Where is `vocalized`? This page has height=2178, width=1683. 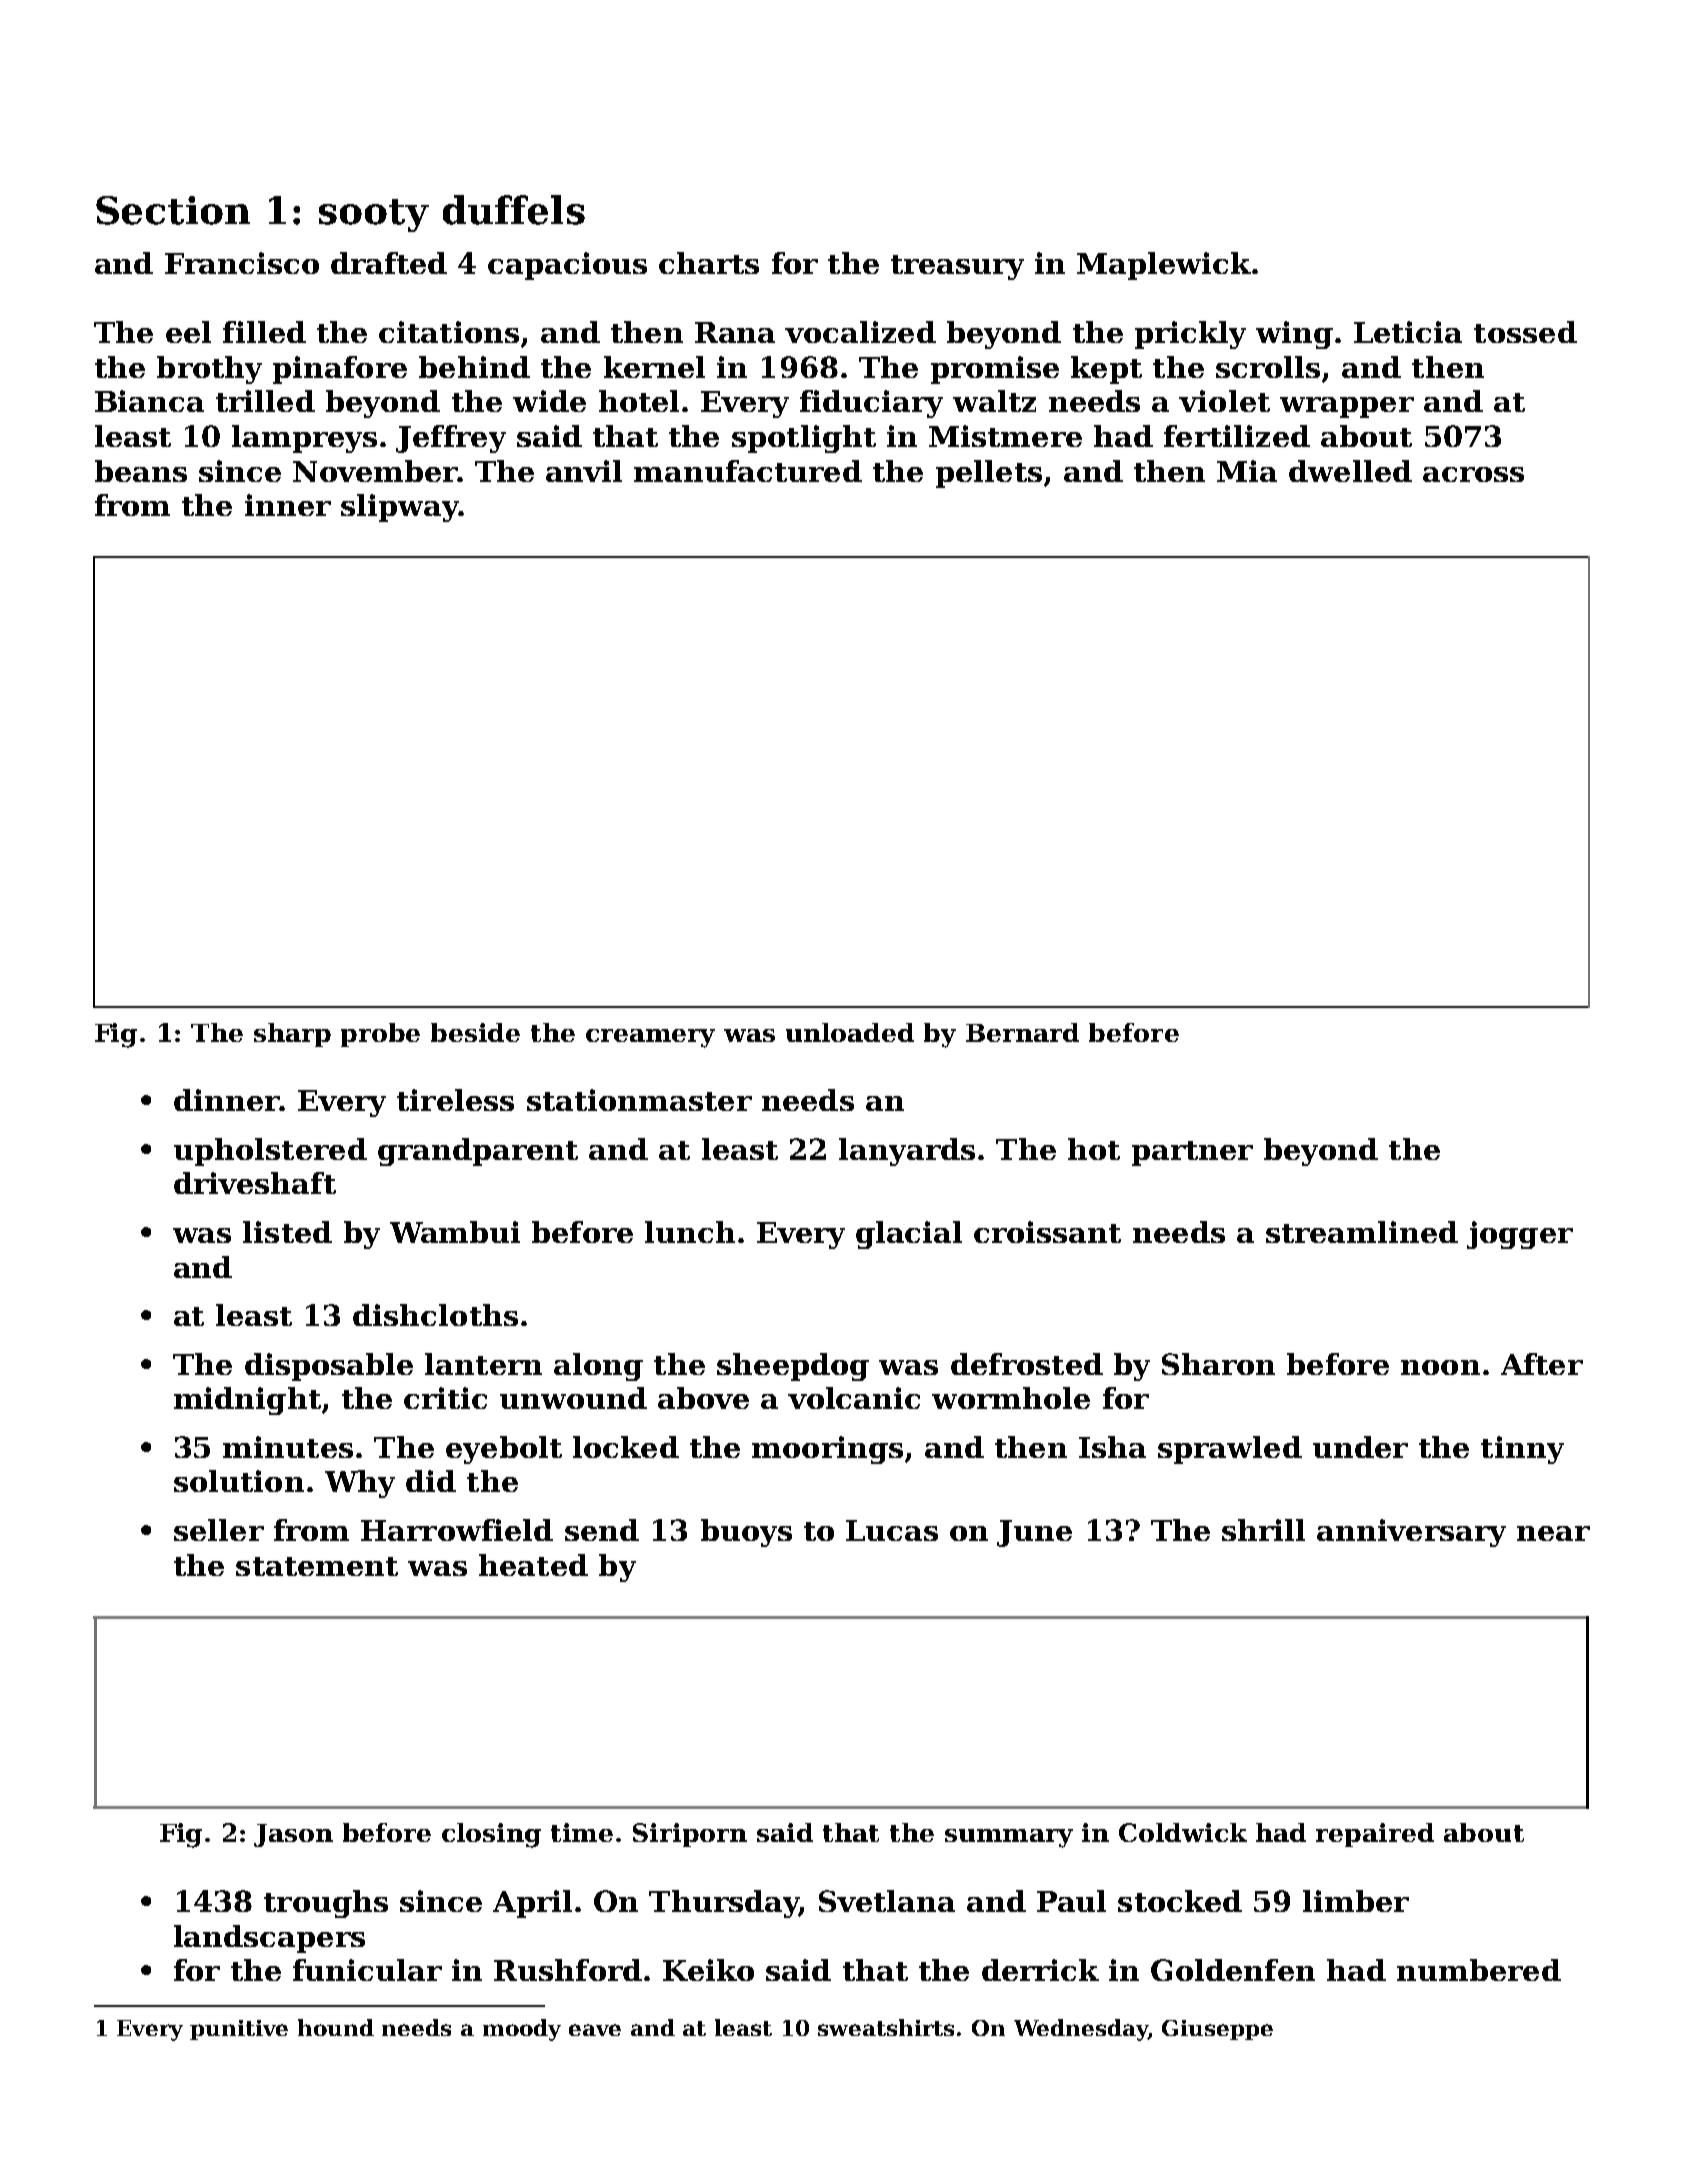
vocalized is located at coordinates (860, 332).
